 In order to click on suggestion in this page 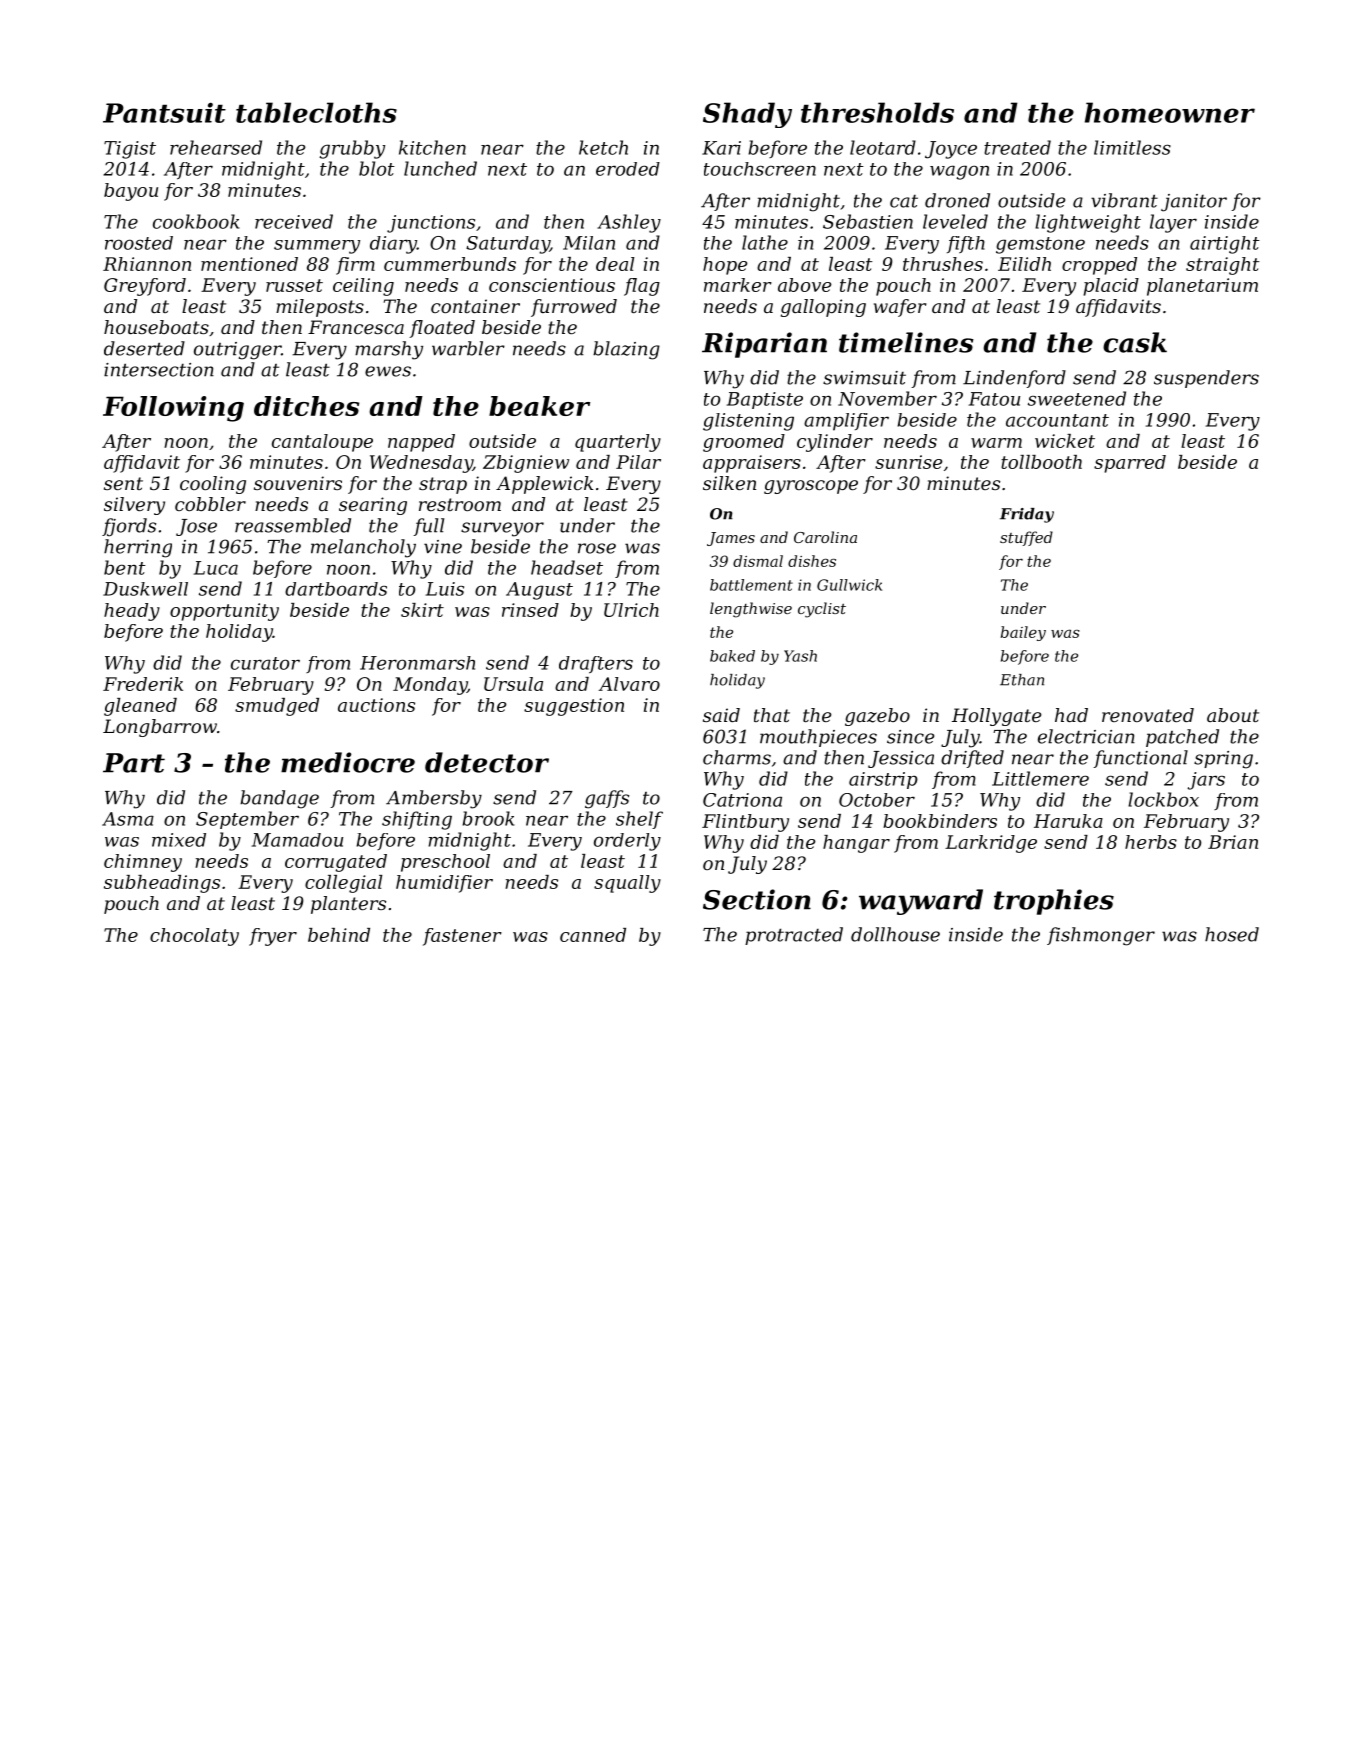, I will do `click(574, 707)`.
